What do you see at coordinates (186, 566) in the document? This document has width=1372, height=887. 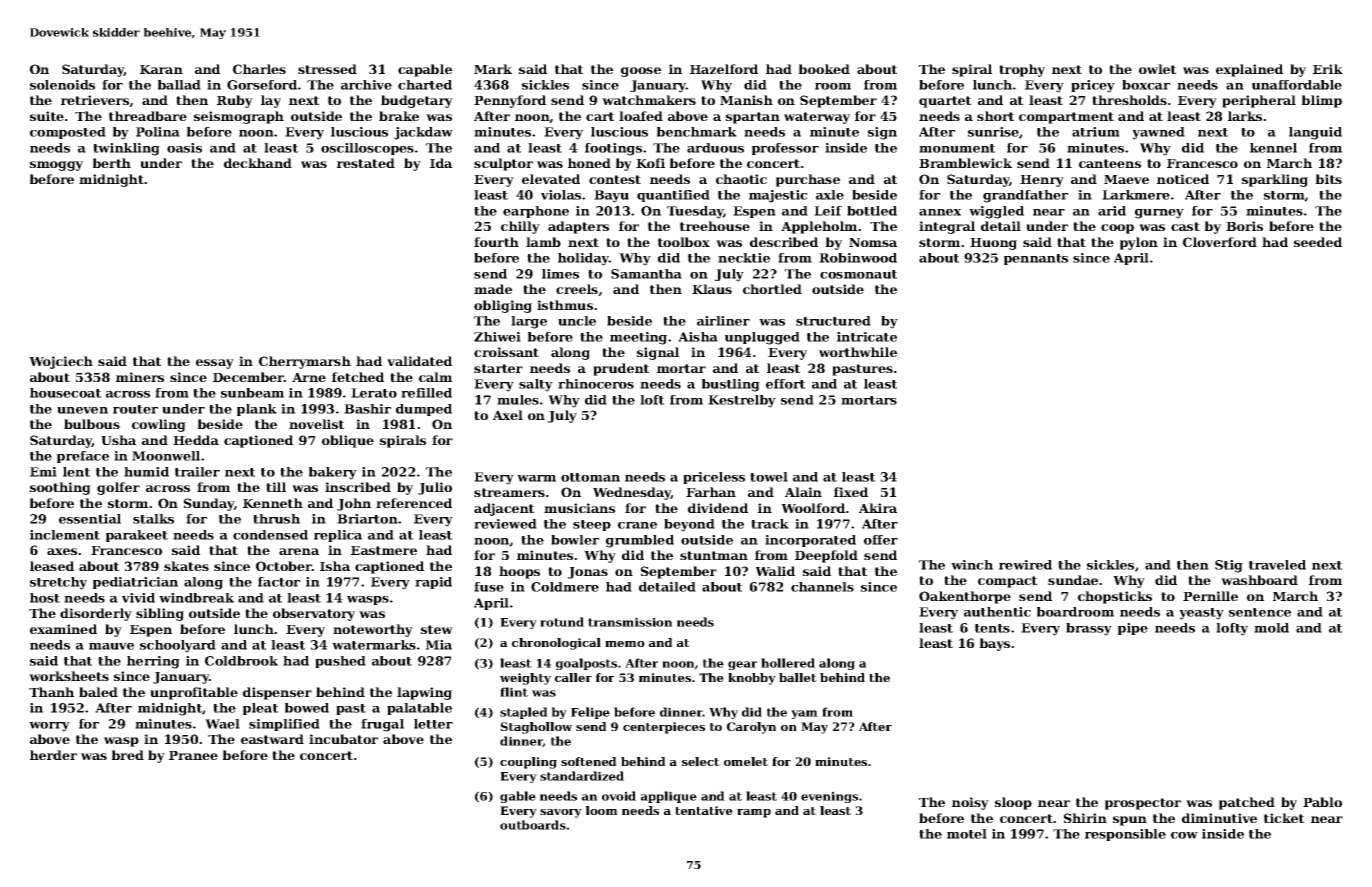 I see `skates` at bounding box center [186, 566].
